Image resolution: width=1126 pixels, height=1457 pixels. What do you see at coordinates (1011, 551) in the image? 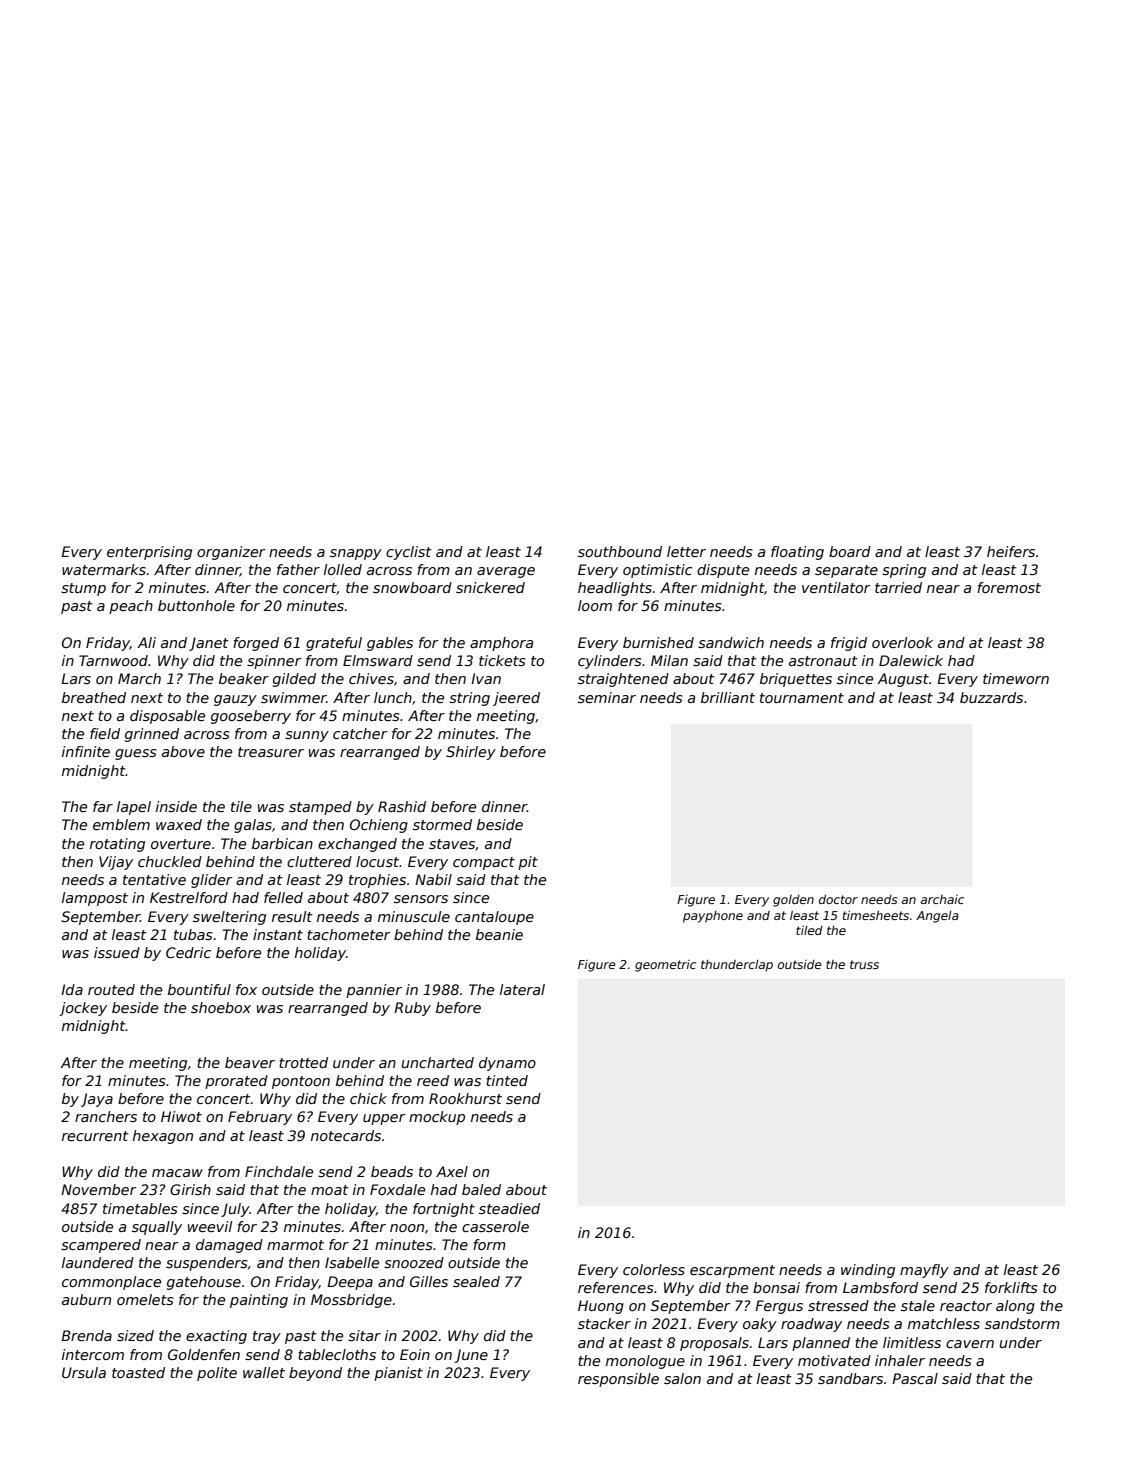
I see `heifers` at bounding box center [1011, 551].
